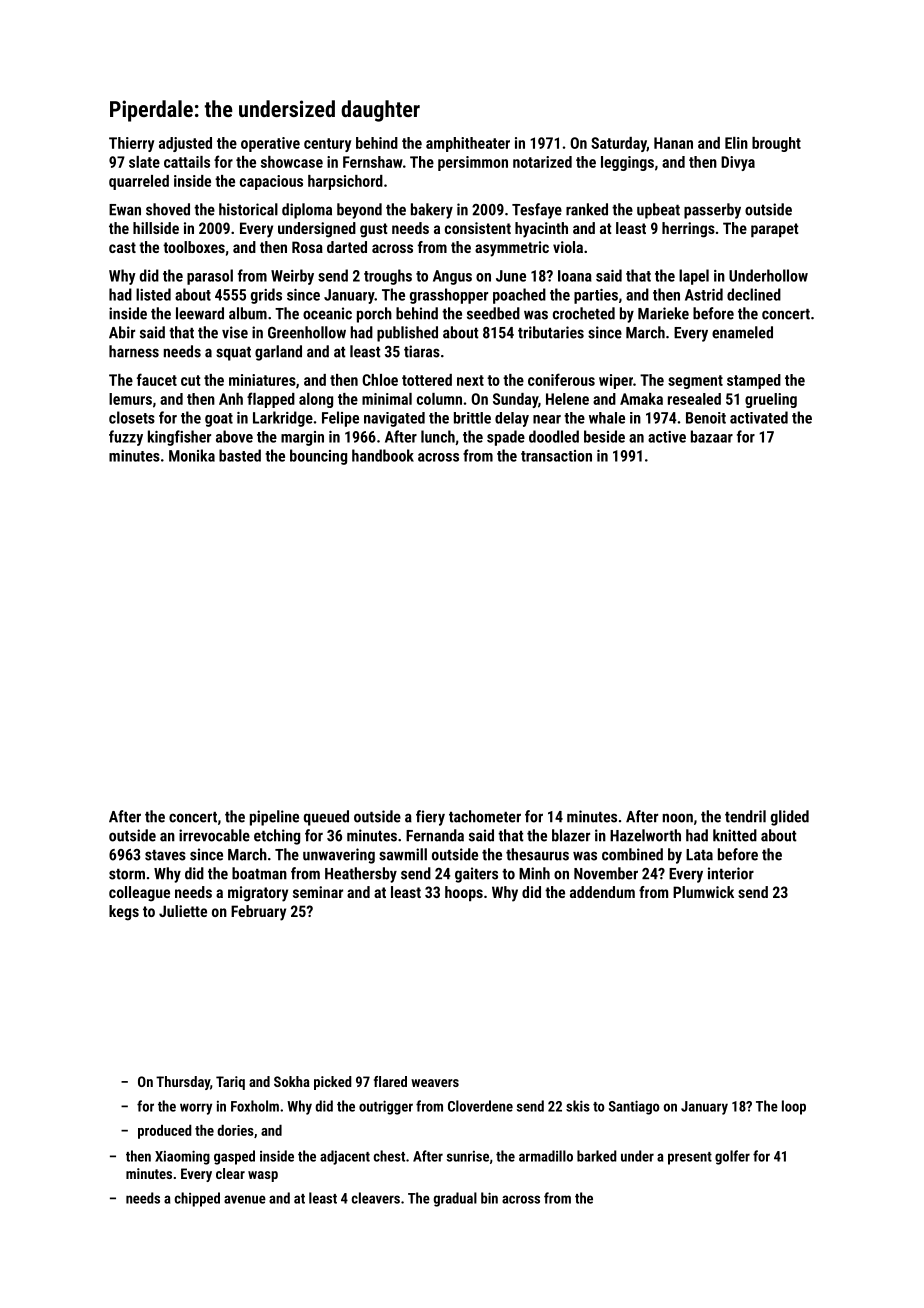 The width and height of the document is (924, 1308). Describe the element at coordinates (738, 163) in the document. I see `Divya` at that location.
